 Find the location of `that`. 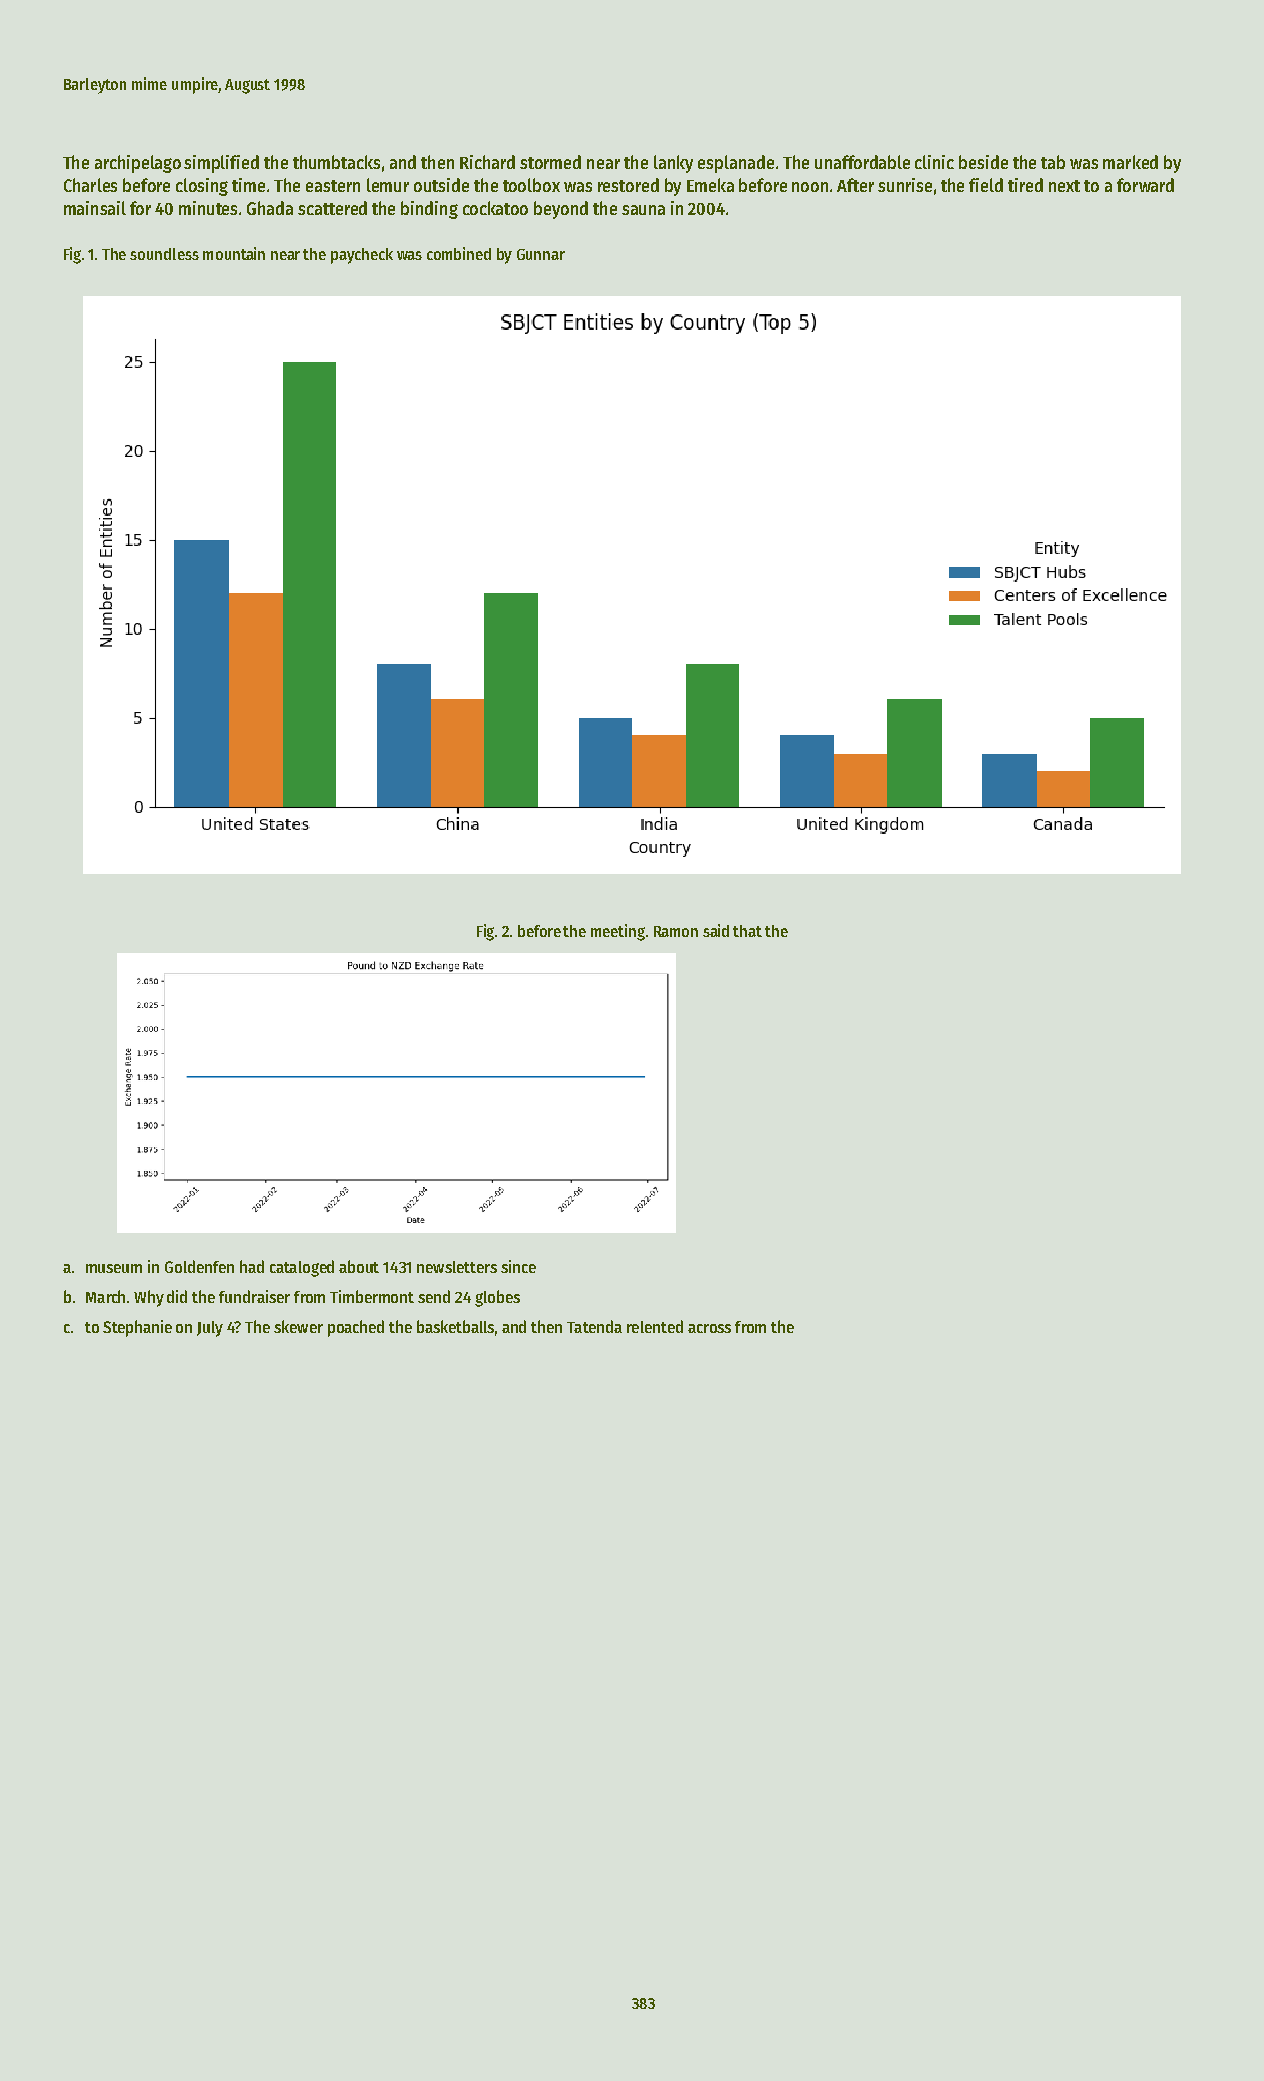

that is located at coordinates (747, 931).
